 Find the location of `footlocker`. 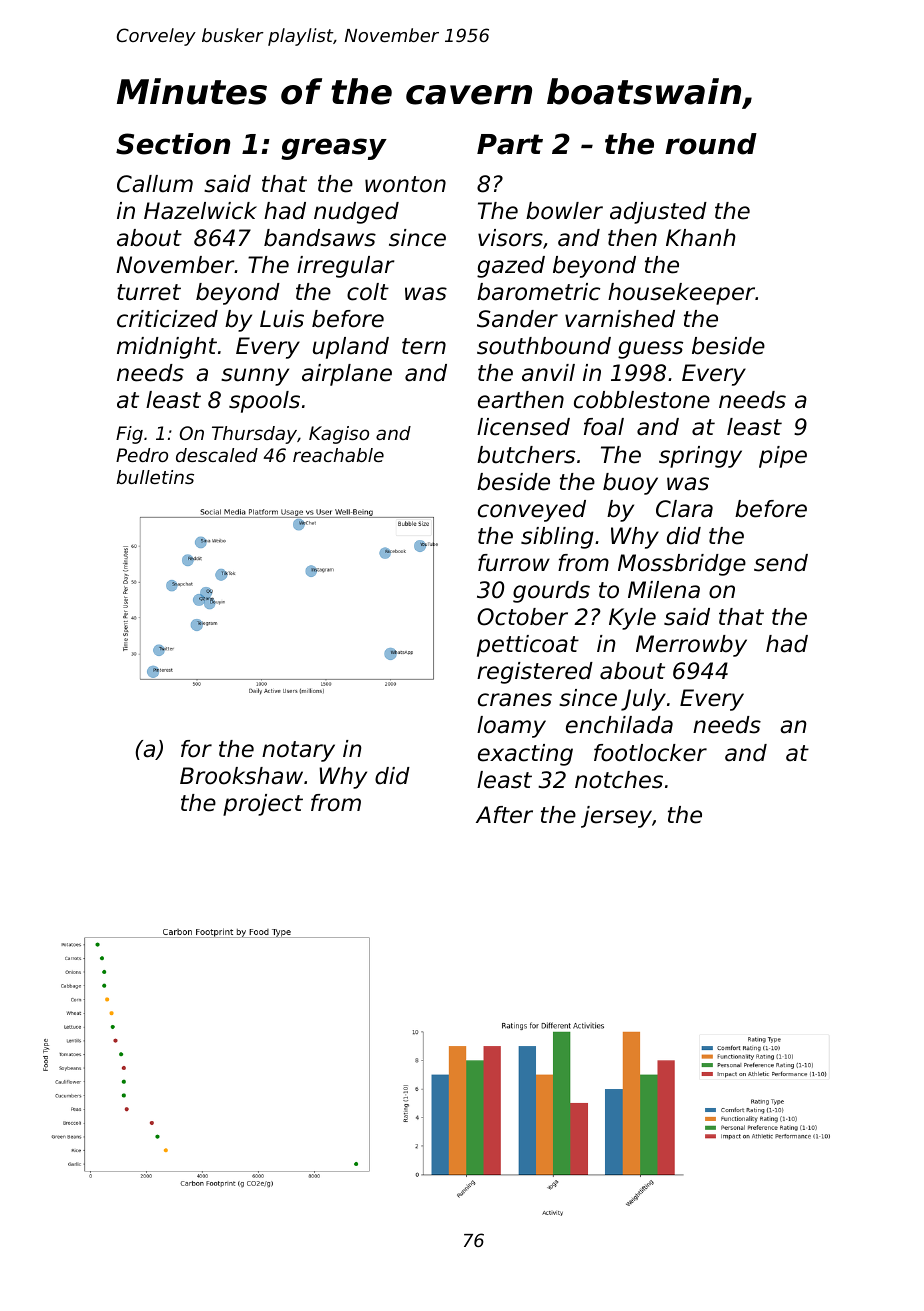

footlocker is located at coordinates (650, 753).
